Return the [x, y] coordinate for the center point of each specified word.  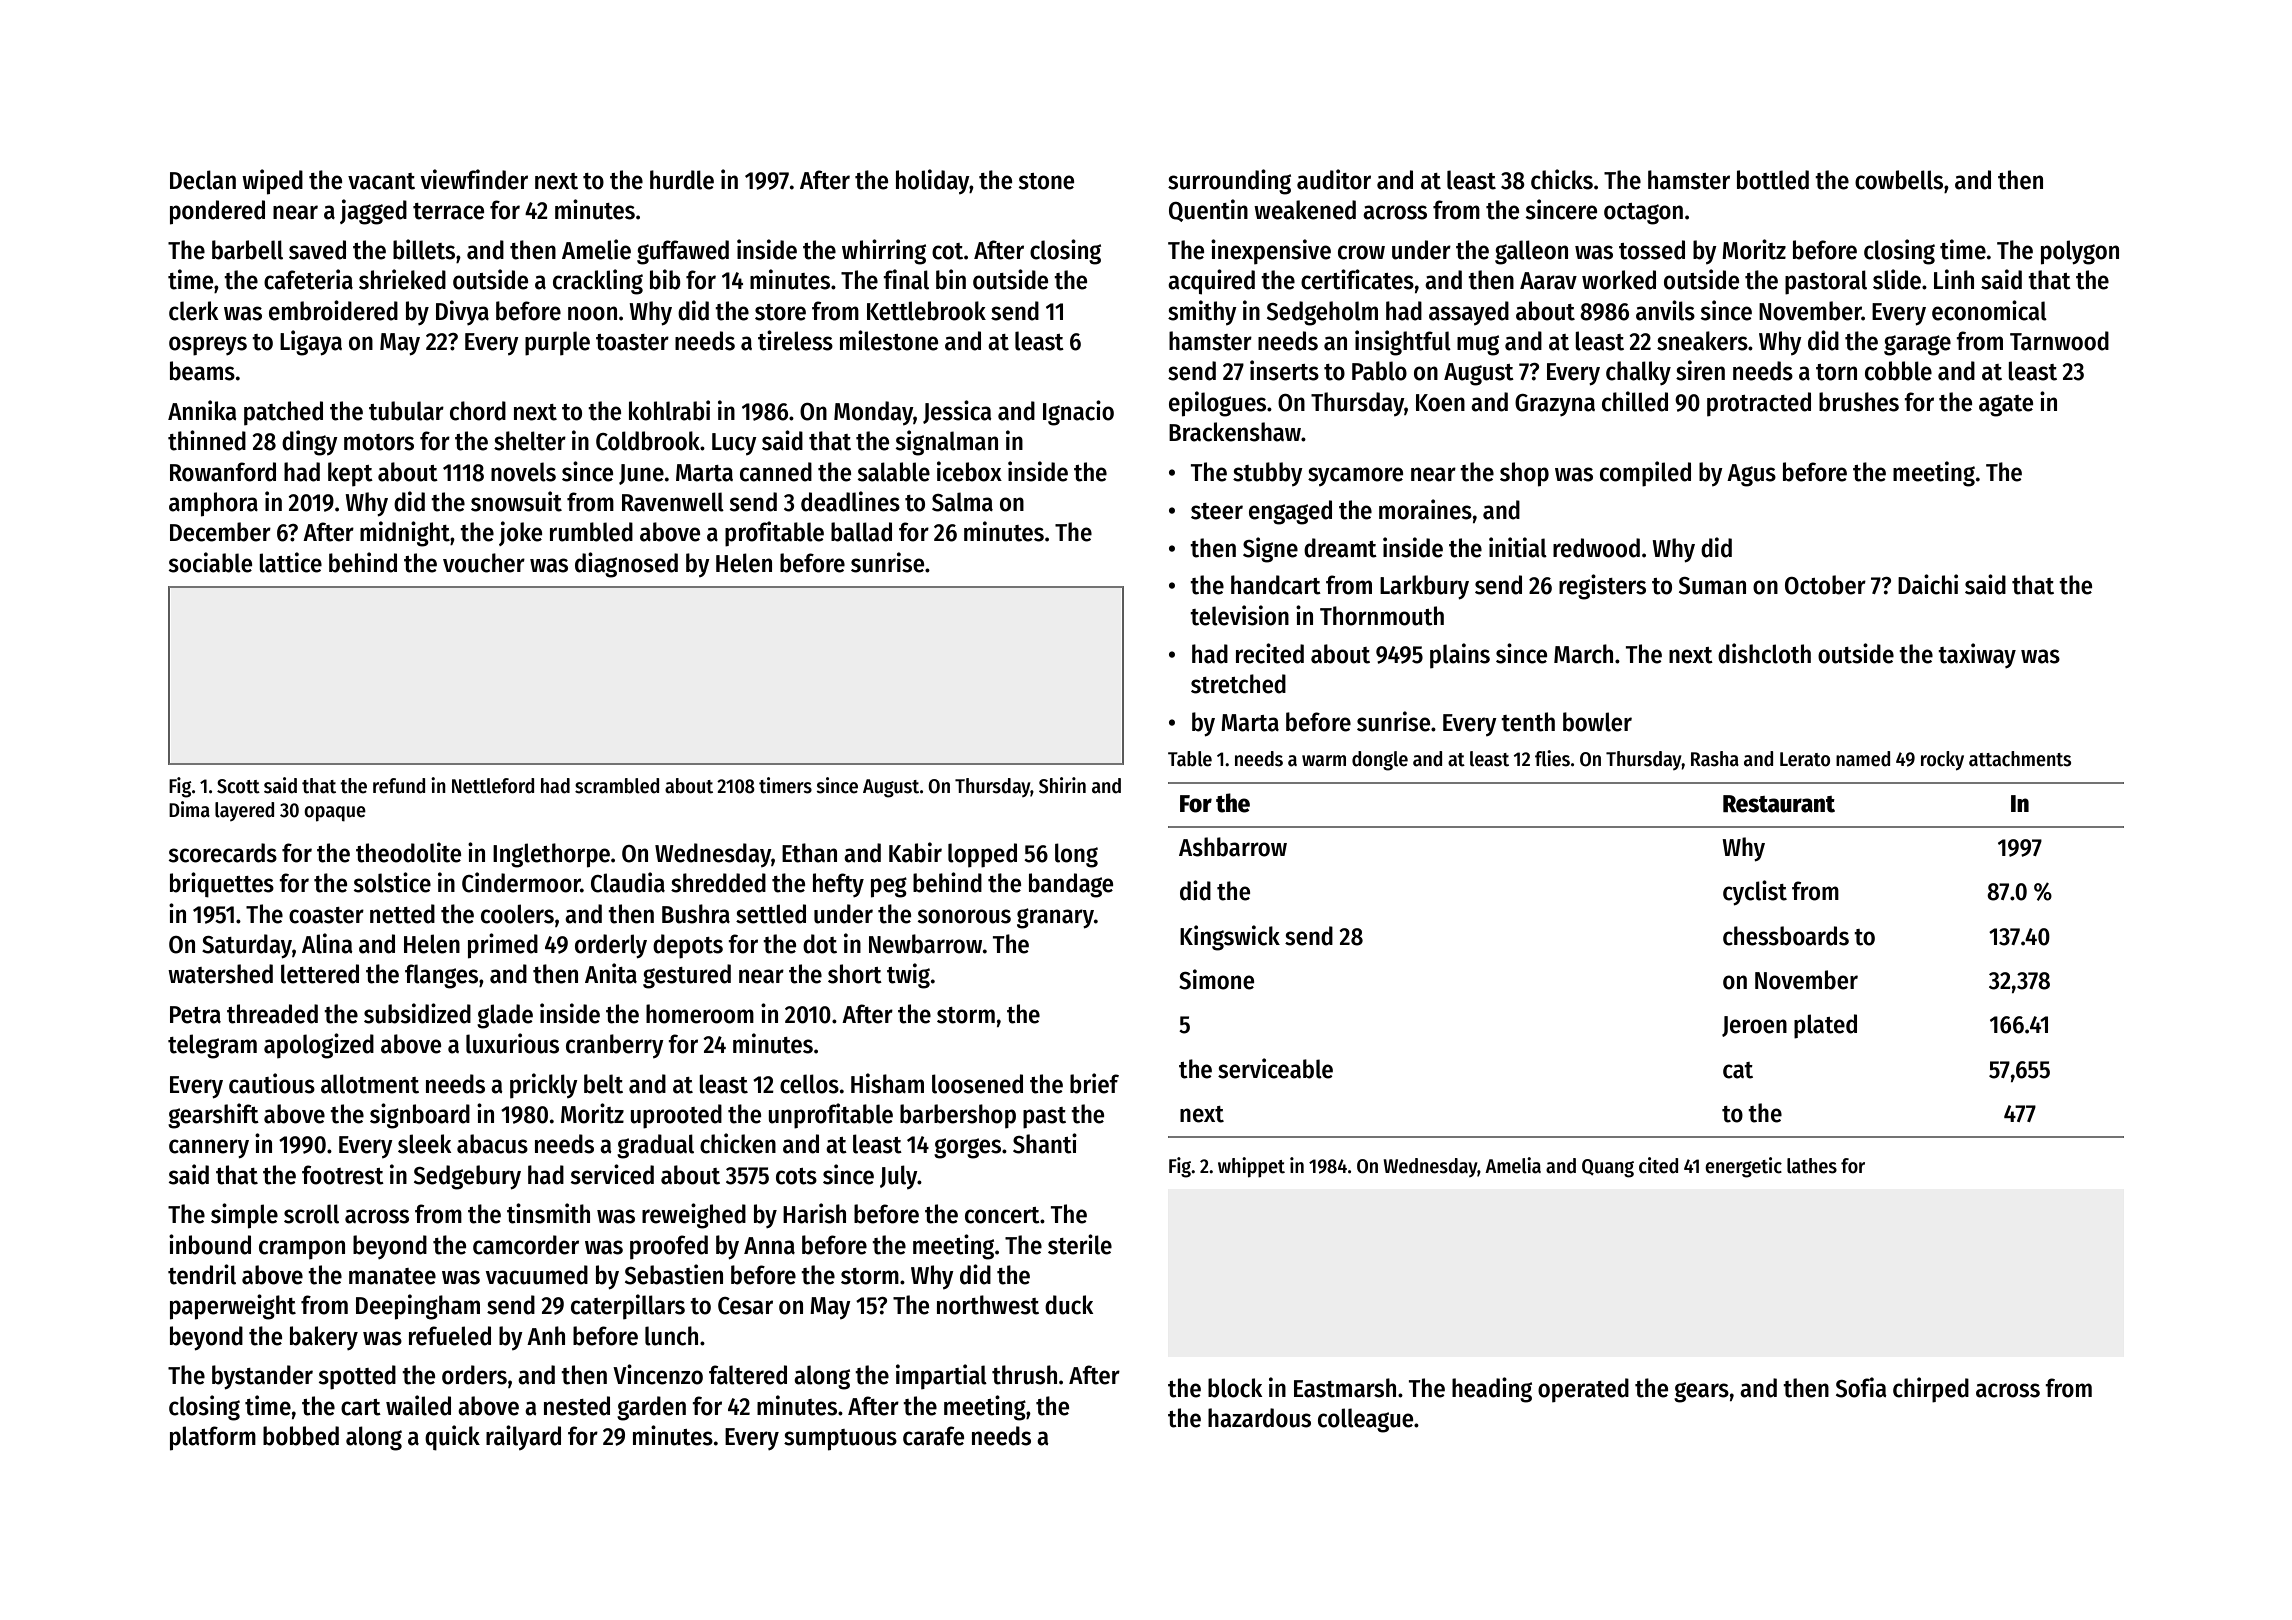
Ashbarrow [1233, 847]
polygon [2080, 252]
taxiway [1977, 656]
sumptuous [840, 1440]
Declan [203, 180]
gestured [687, 976]
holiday [933, 181]
